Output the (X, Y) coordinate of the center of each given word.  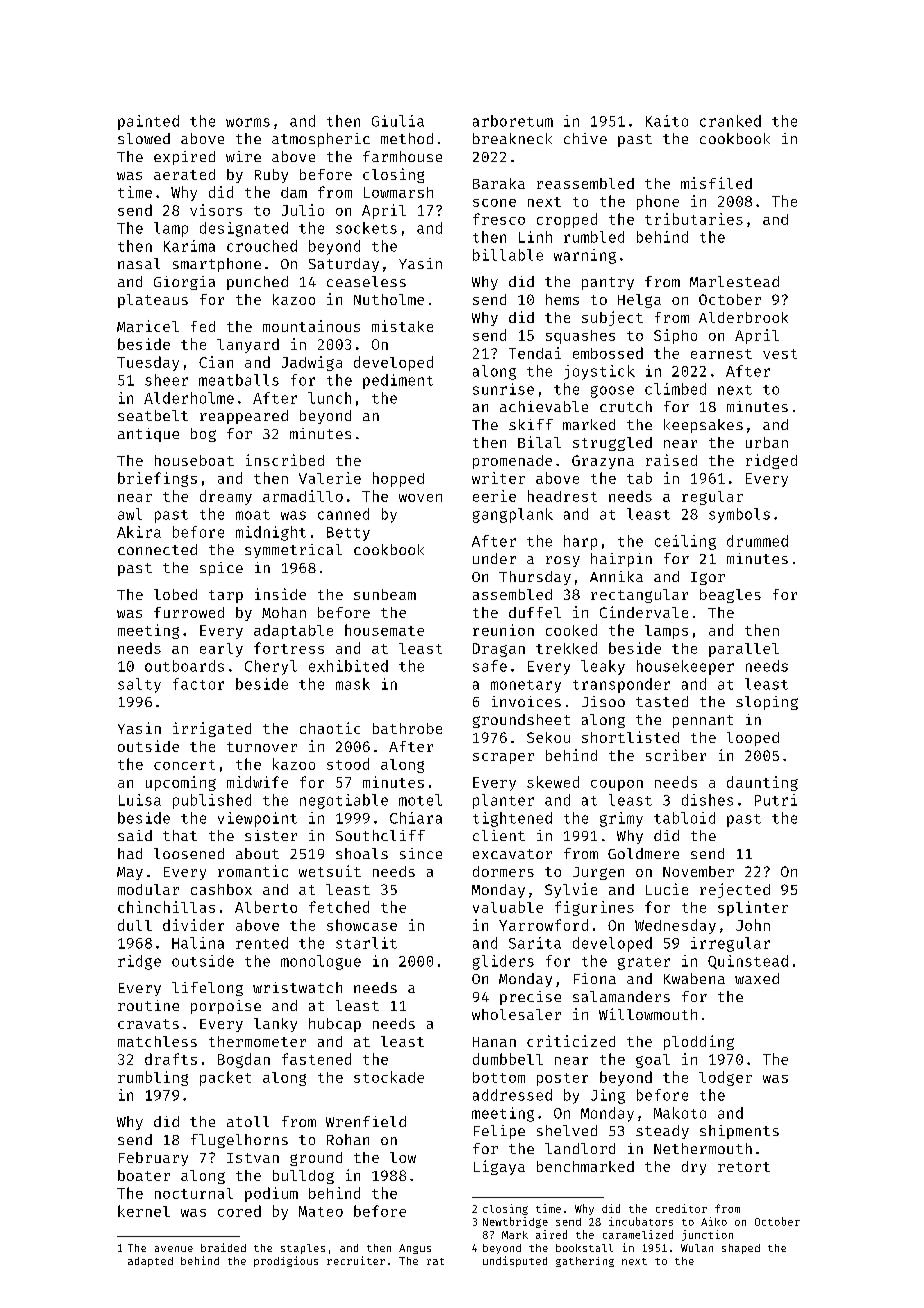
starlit (366, 943)
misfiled (716, 183)
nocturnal (194, 1193)
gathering (585, 1262)
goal (653, 1061)
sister (271, 835)
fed (203, 326)
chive (585, 138)
